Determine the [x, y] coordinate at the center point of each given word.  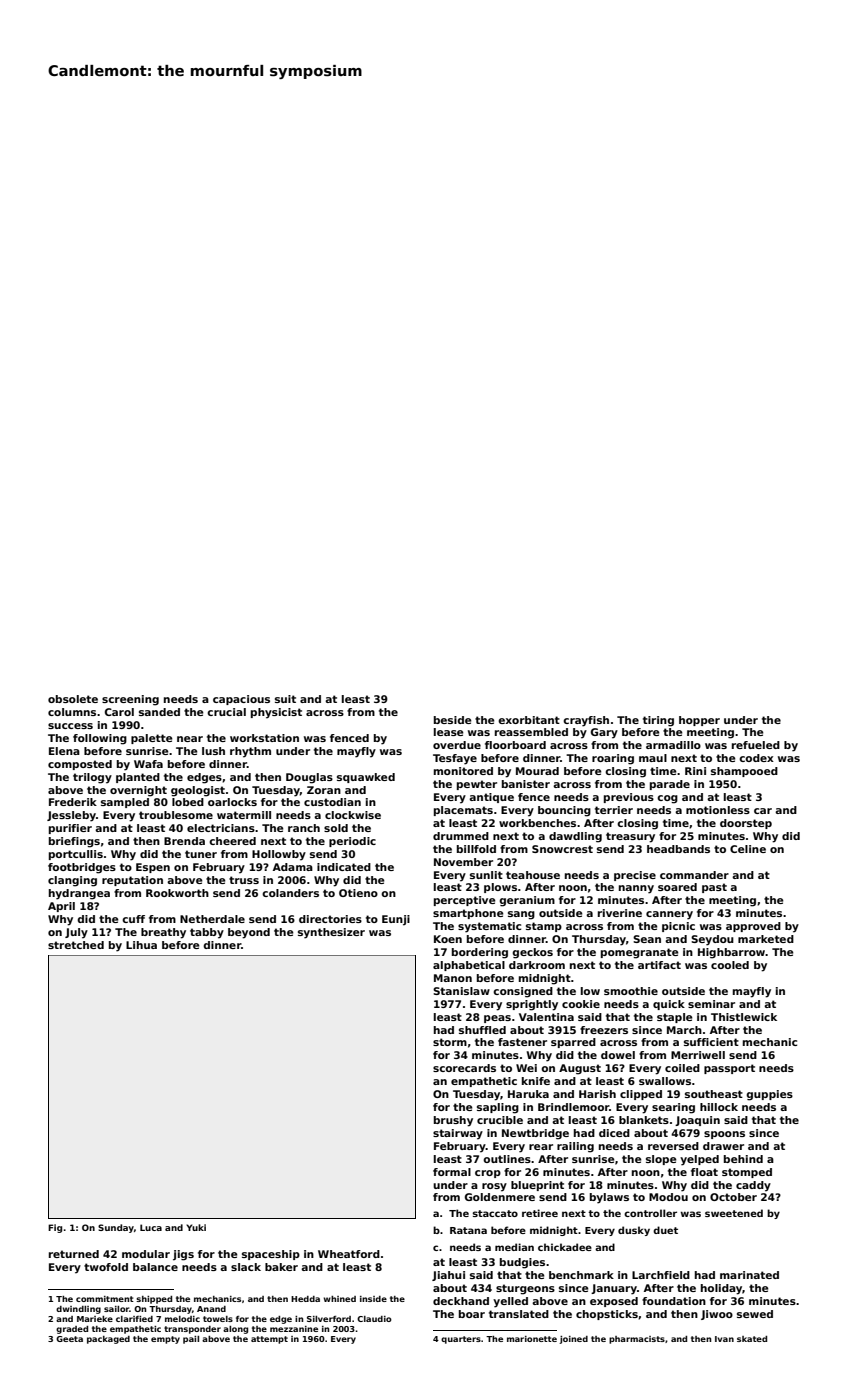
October [733, 1197]
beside [453, 720]
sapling [498, 1108]
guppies [769, 1095]
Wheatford [349, 1254]
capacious [241, 700]
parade [670, 785]
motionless [718, 810]
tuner [201, 854]
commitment [105, 1299]
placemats [463, 811]
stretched [76, 945]
